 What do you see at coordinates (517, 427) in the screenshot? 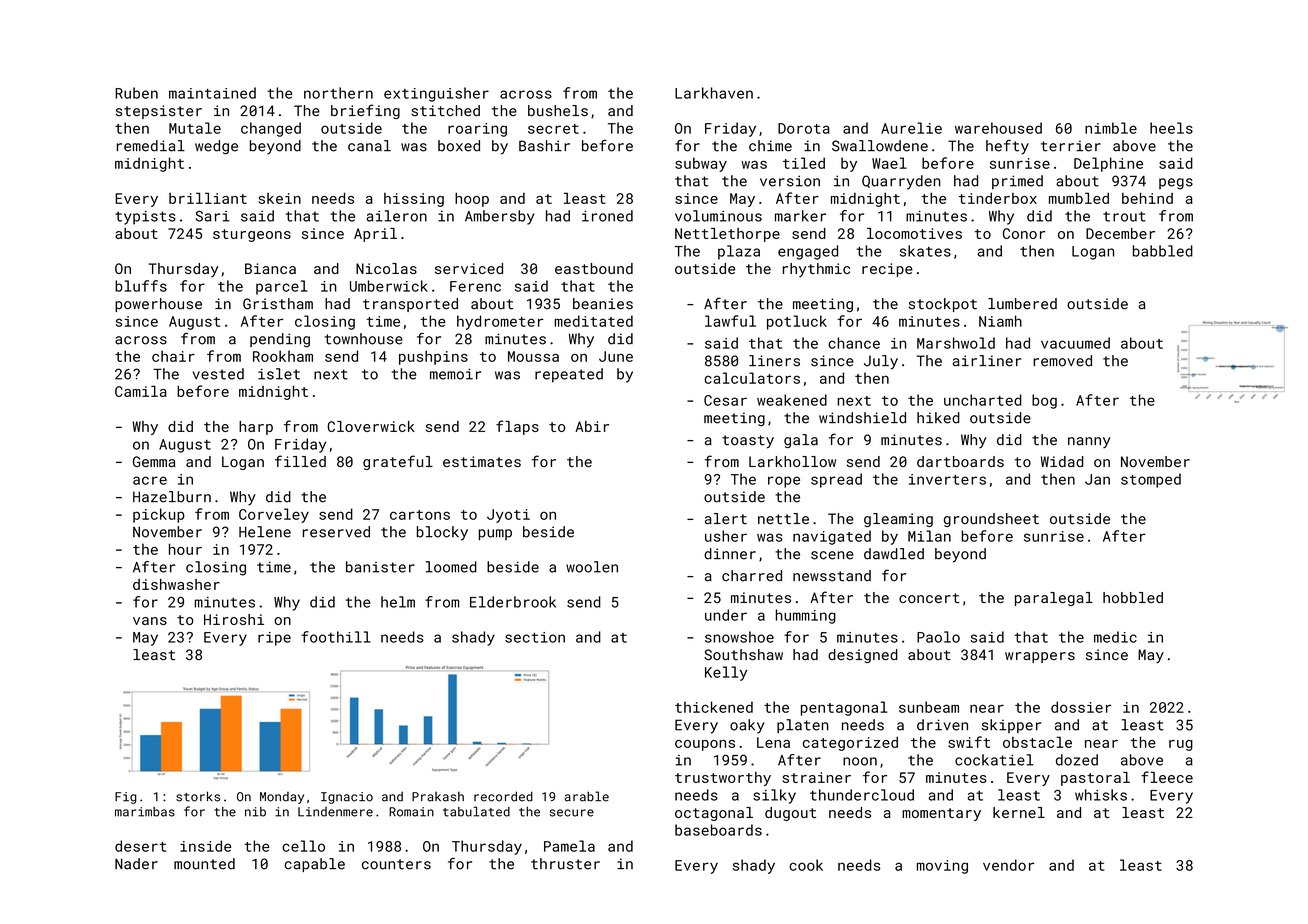
I see `flaps` at bounding box center [517, 427].
